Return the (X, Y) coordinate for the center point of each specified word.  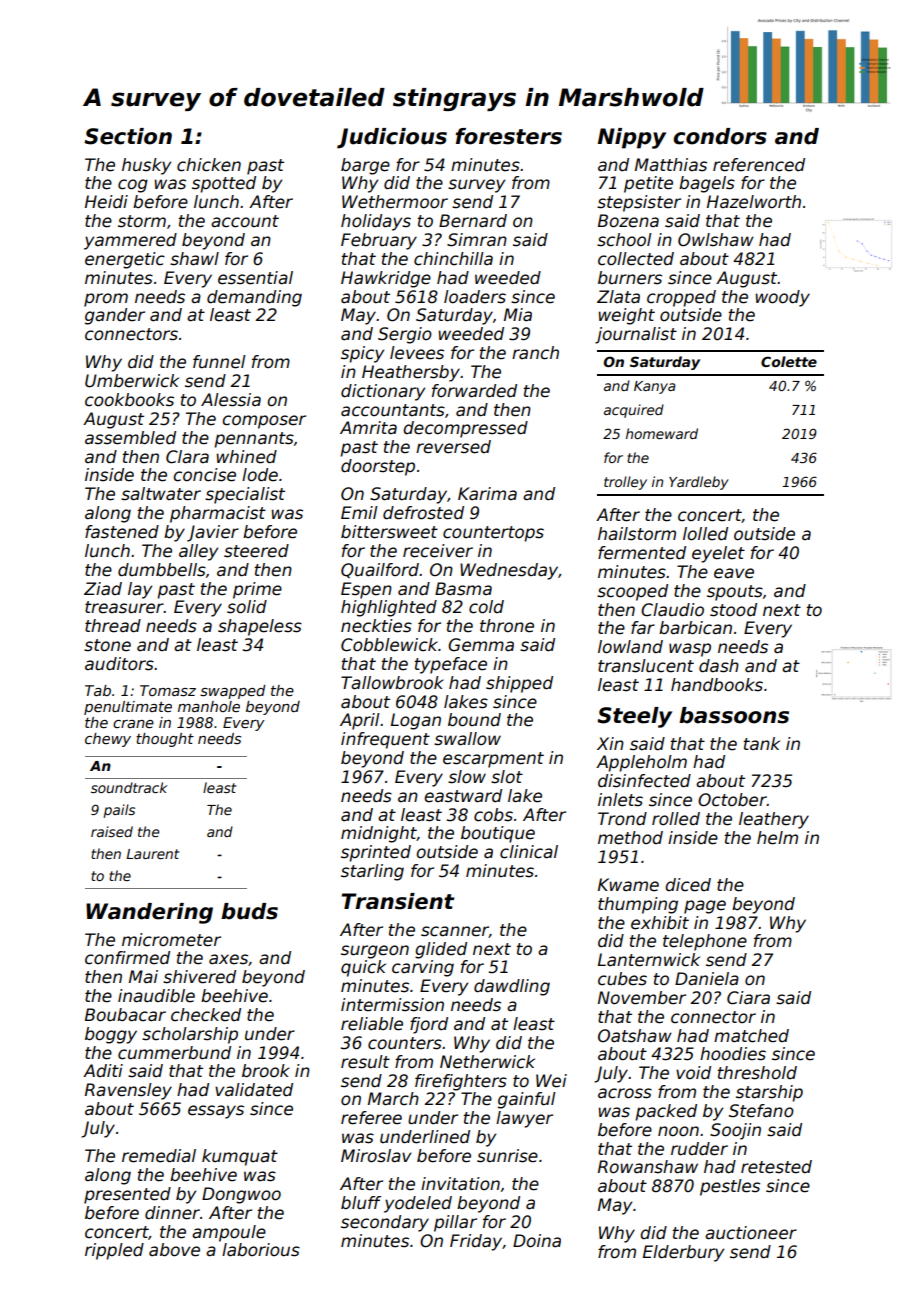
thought (165, 740)
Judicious (392, 138)
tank (762, 744)
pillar (455, 1223)
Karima (487, 494)
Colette (789, 361)
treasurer (124, 607)
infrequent (385, 740)
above (174, 1250)
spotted (224, 184)
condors (720, 136)
